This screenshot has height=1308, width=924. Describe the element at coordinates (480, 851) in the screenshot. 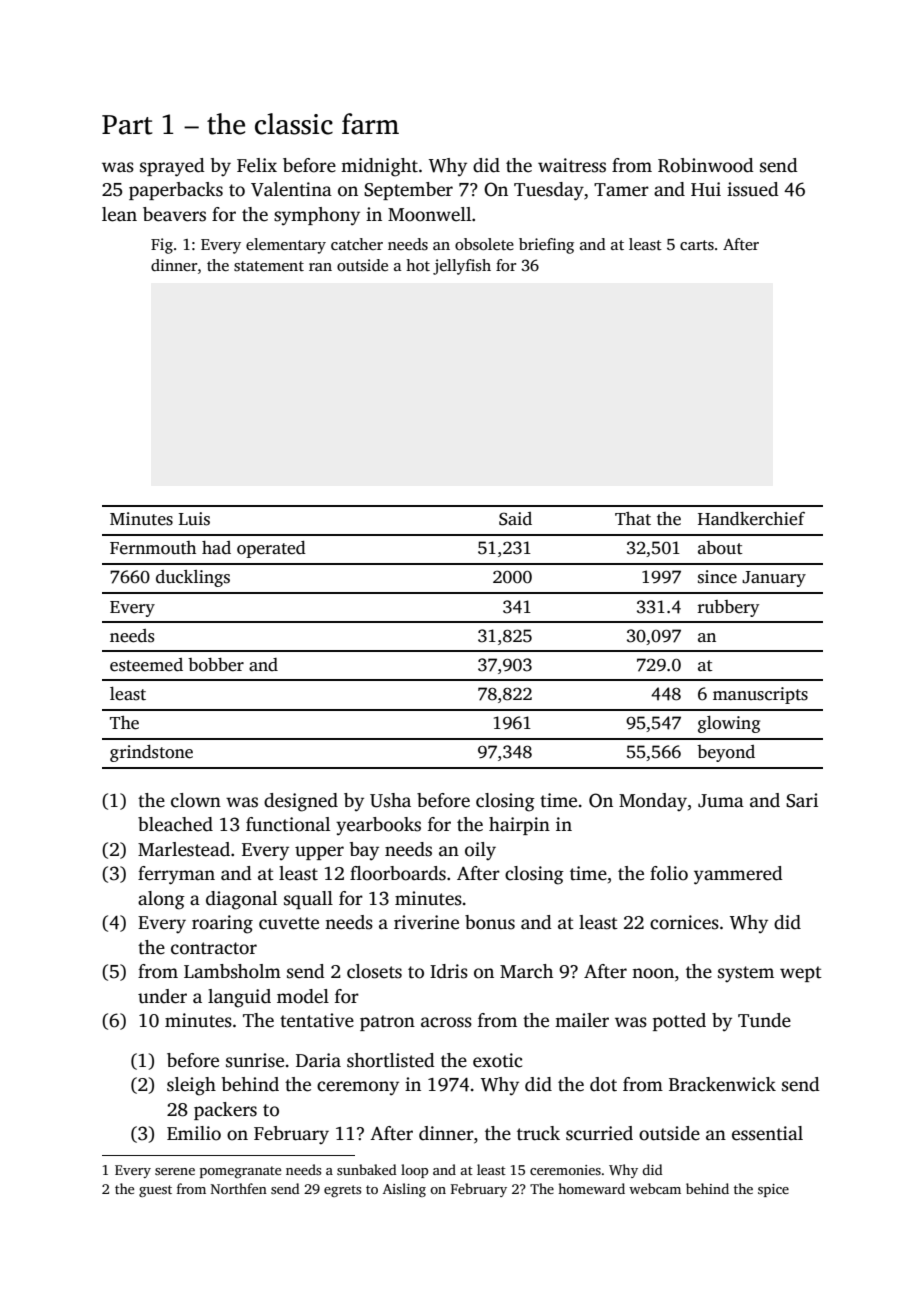

I see `oily` at that location.
